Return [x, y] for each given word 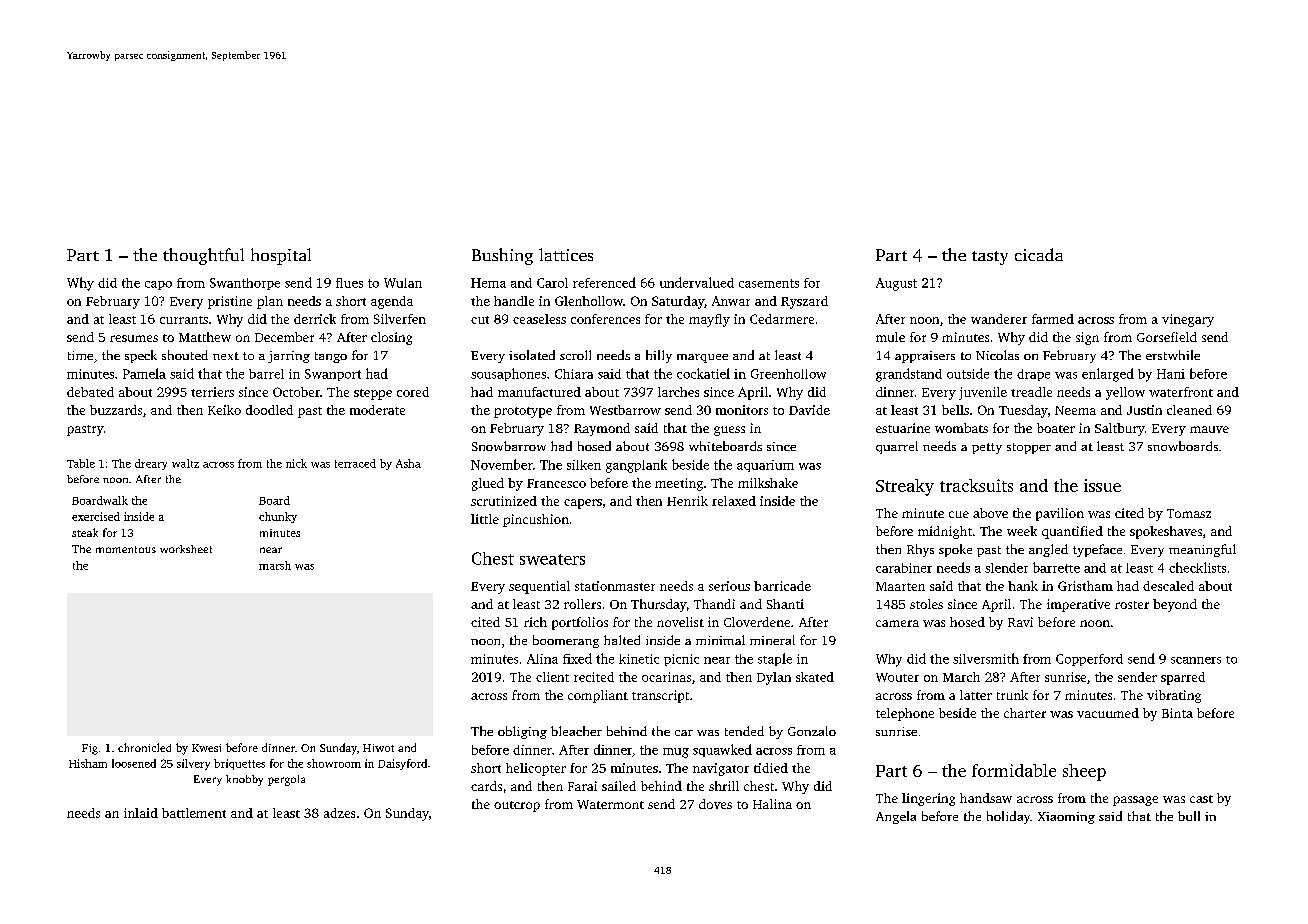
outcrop [517, 806]
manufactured [539, 392]
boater [1056, 428]
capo [158, 285]
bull [1189, 816]
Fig [90, 749]
